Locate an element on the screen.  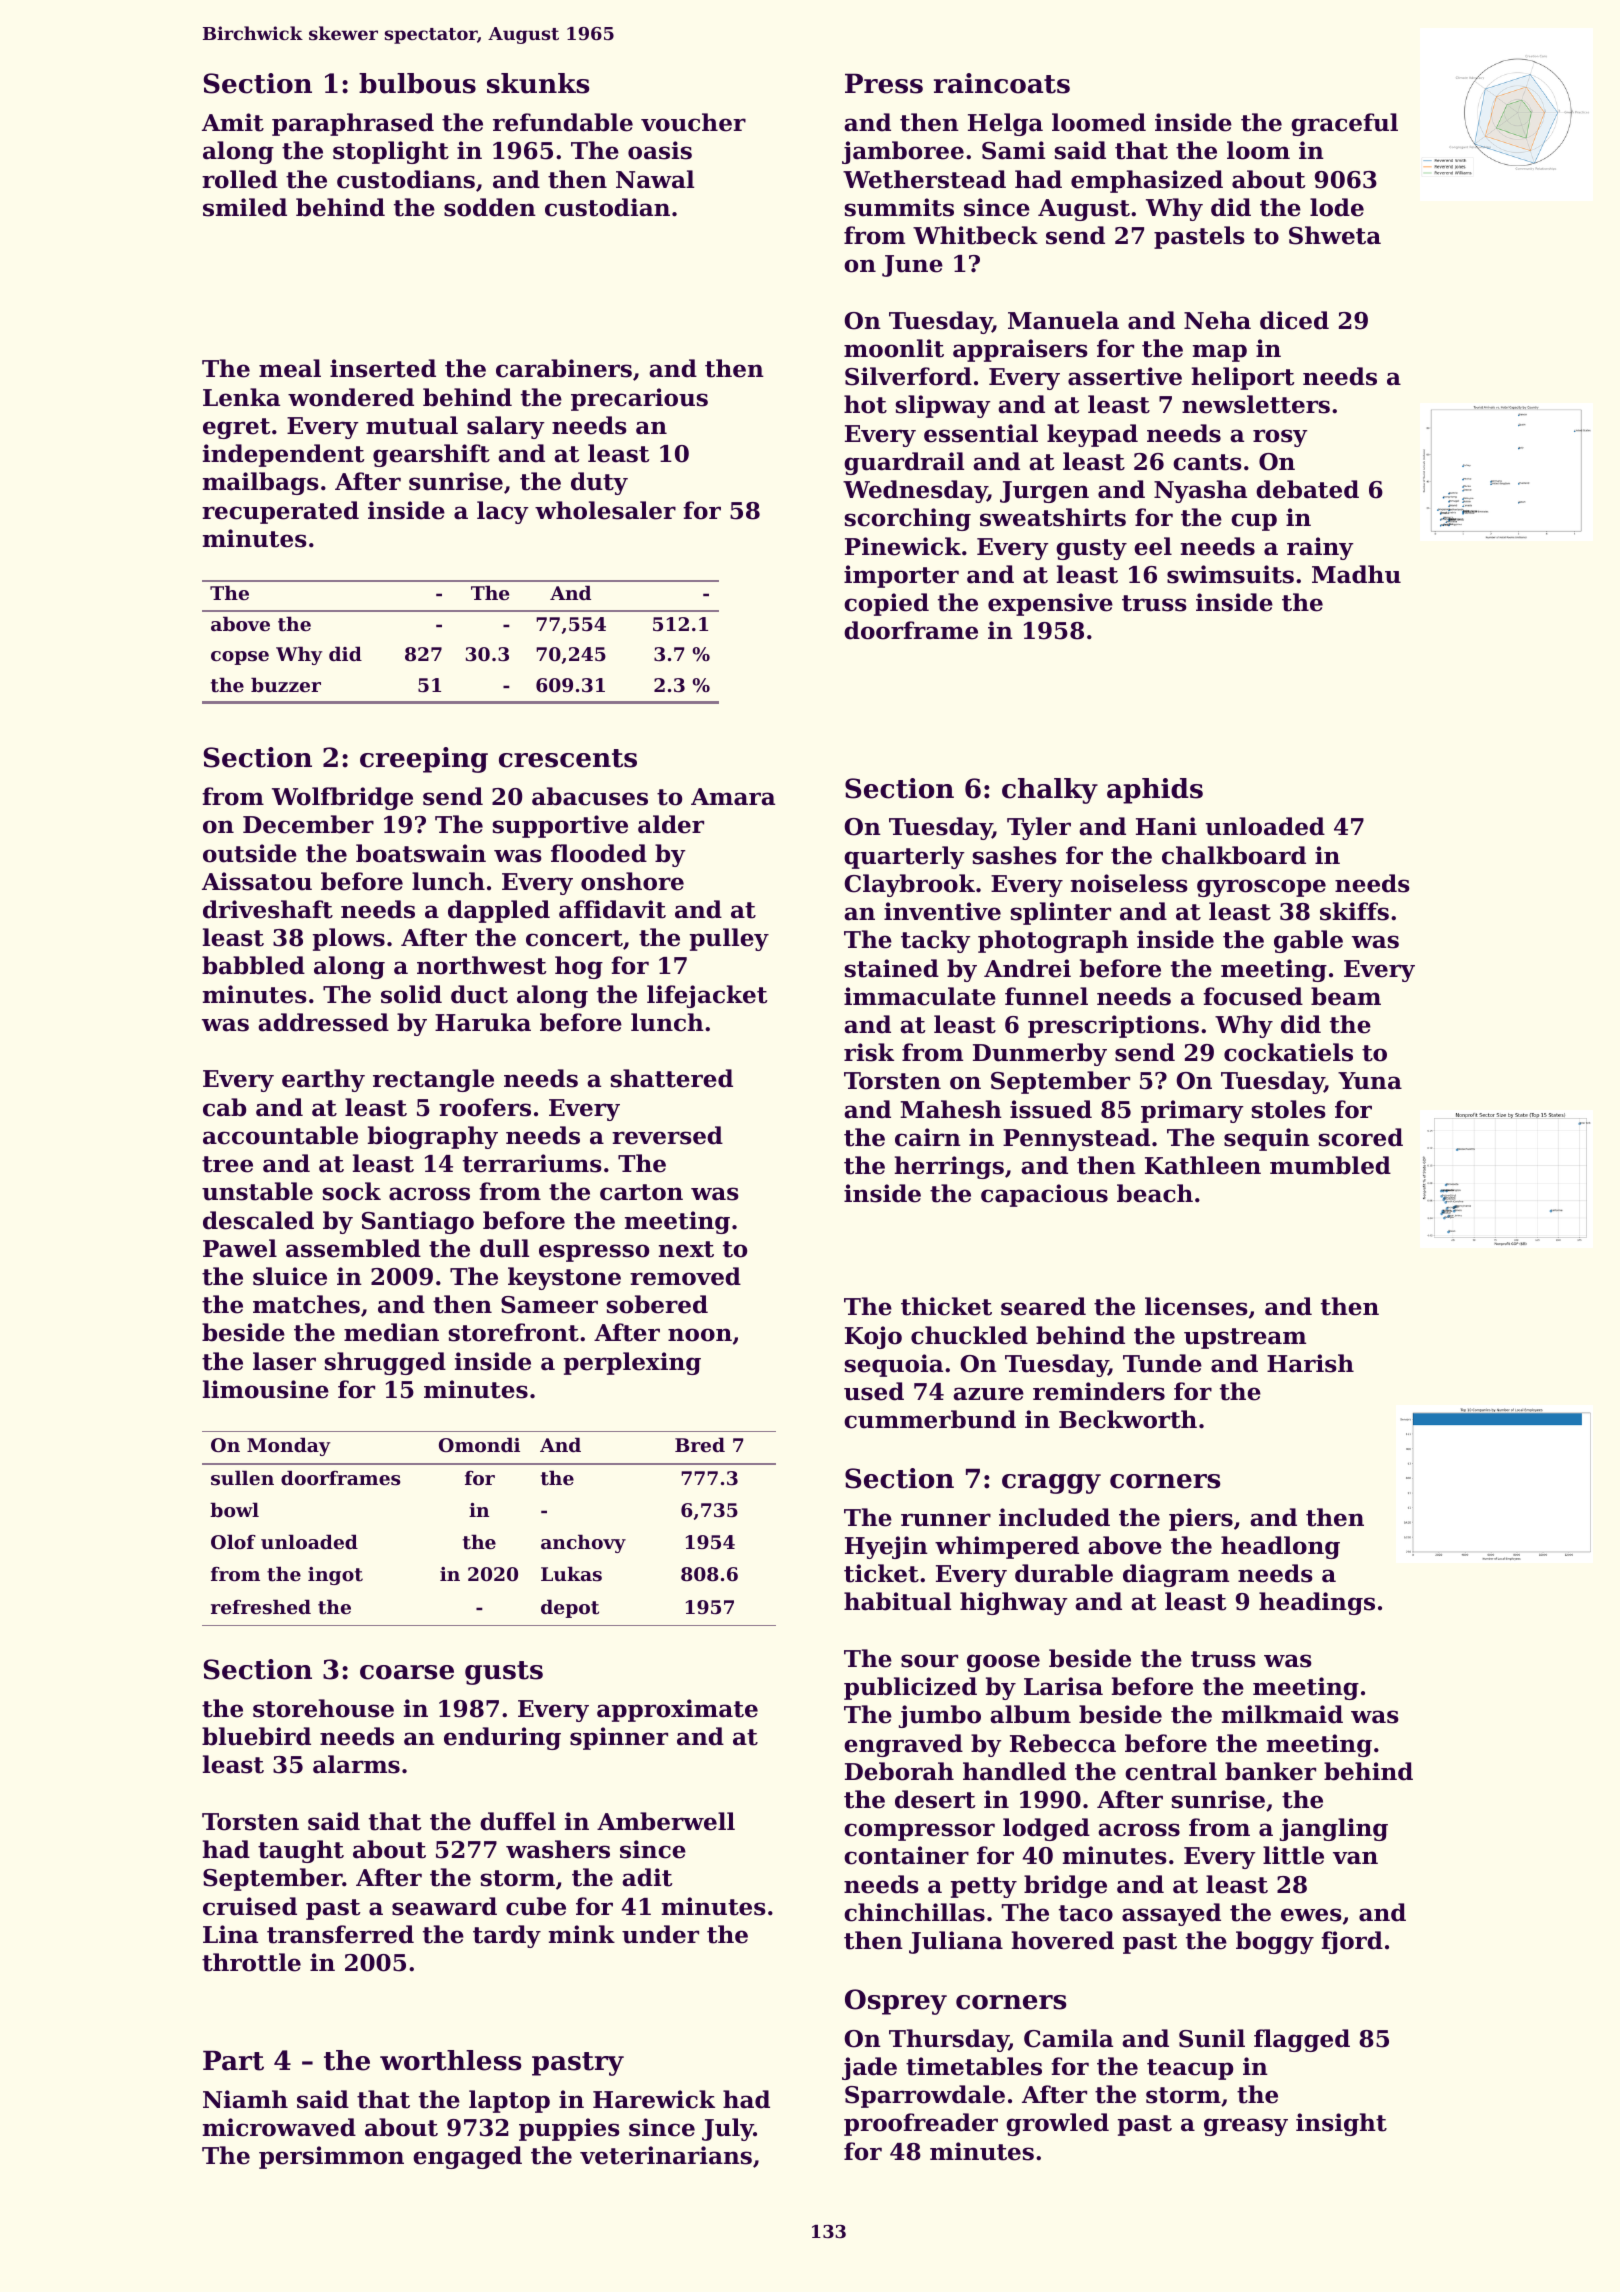
wholesaler is located at coordinates (605, 510).
